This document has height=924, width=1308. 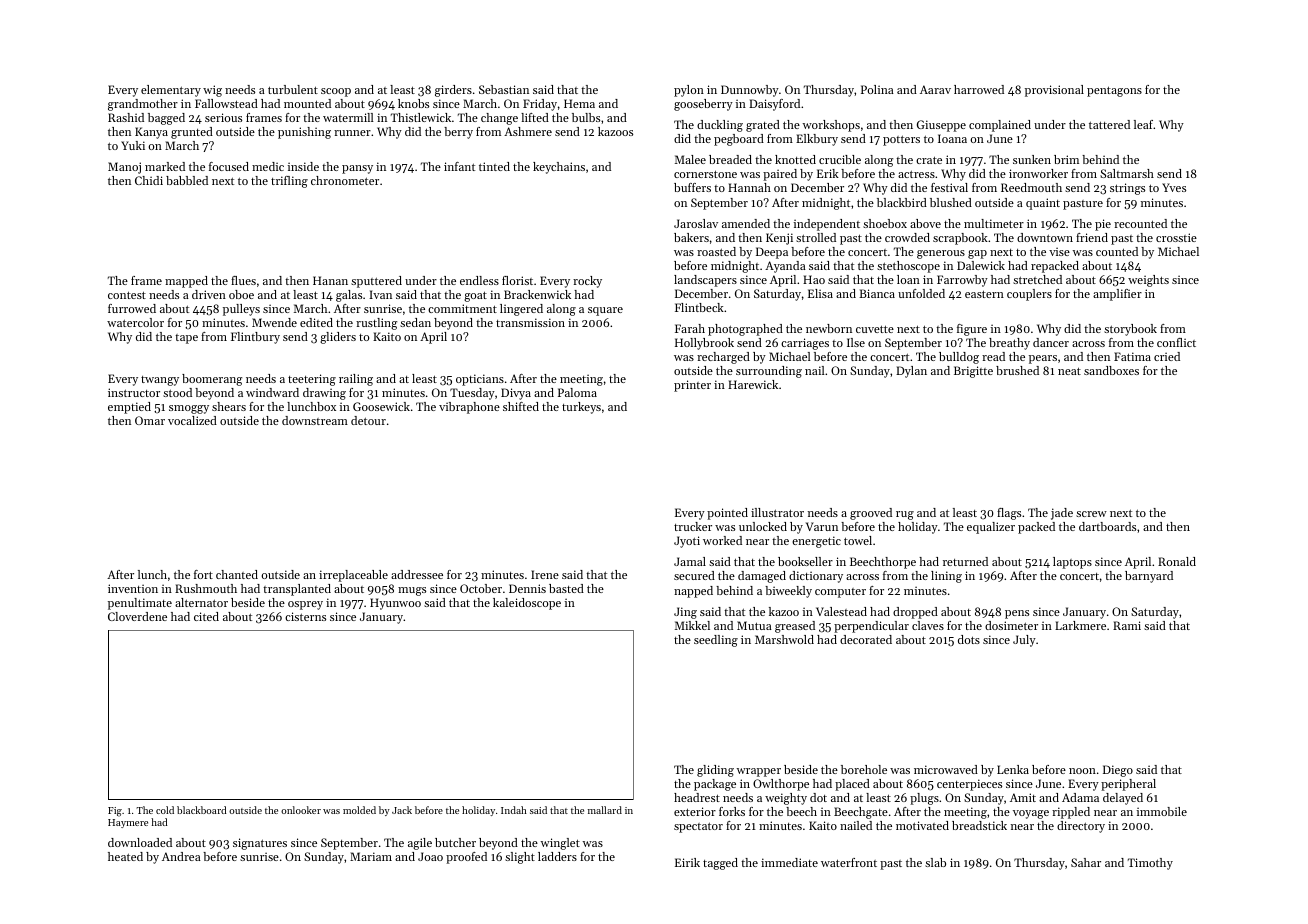 What do you see at coordinates (304, 133) in the document?
I see `punishing` at bounding box center [304, 133].
